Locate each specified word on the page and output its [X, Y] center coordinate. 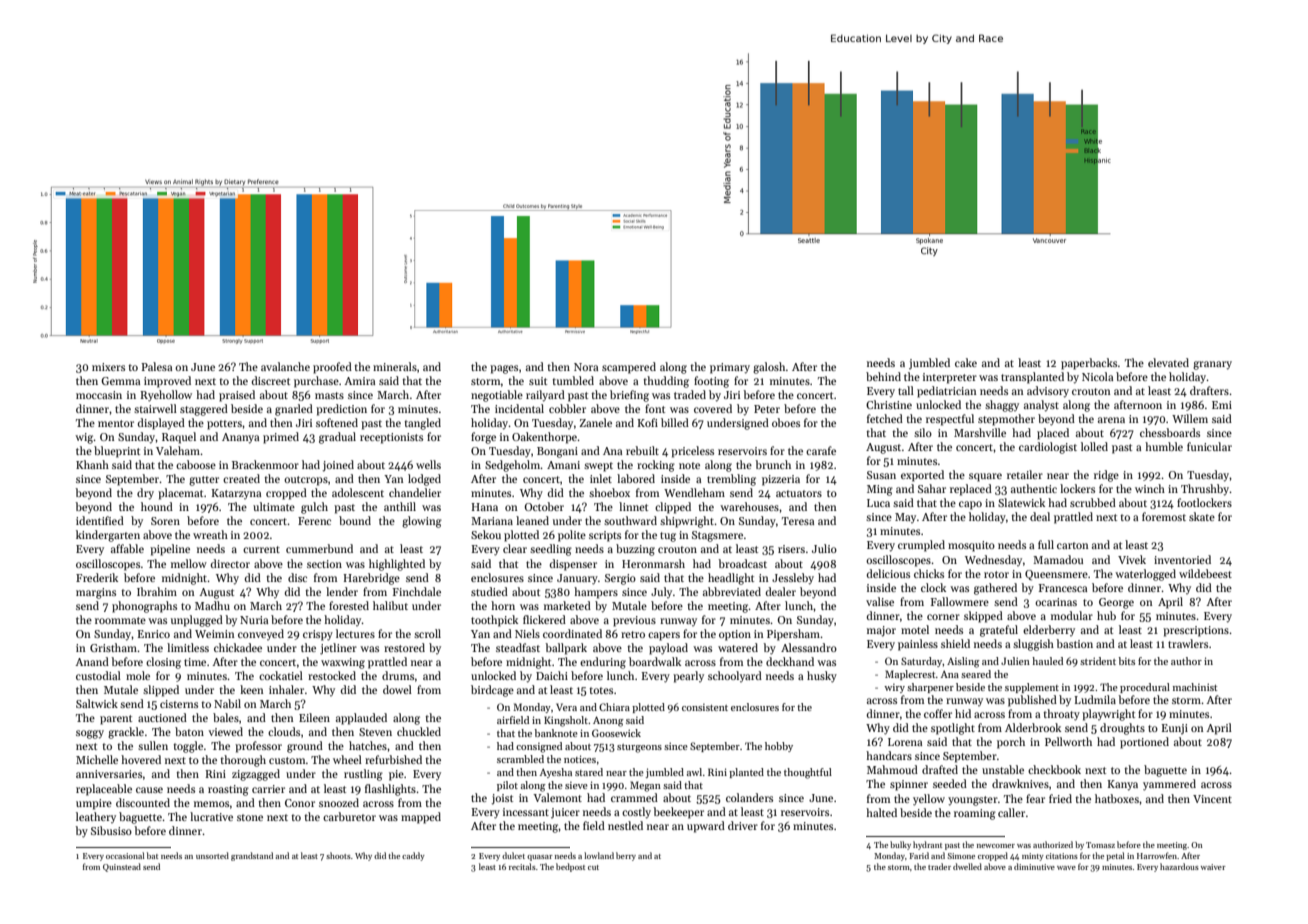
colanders [749, 797]
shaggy [1002, 406]
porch [1011, 743]
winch [1150, 488]
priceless [692, 452]
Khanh [92, 464]
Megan [645, 786]
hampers [596, 593]
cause [149, 790]
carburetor [349, 816]
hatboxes [1117, 798]
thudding [666, 382]
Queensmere [1056, 575]
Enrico [154, 634]
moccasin [99, 395]
